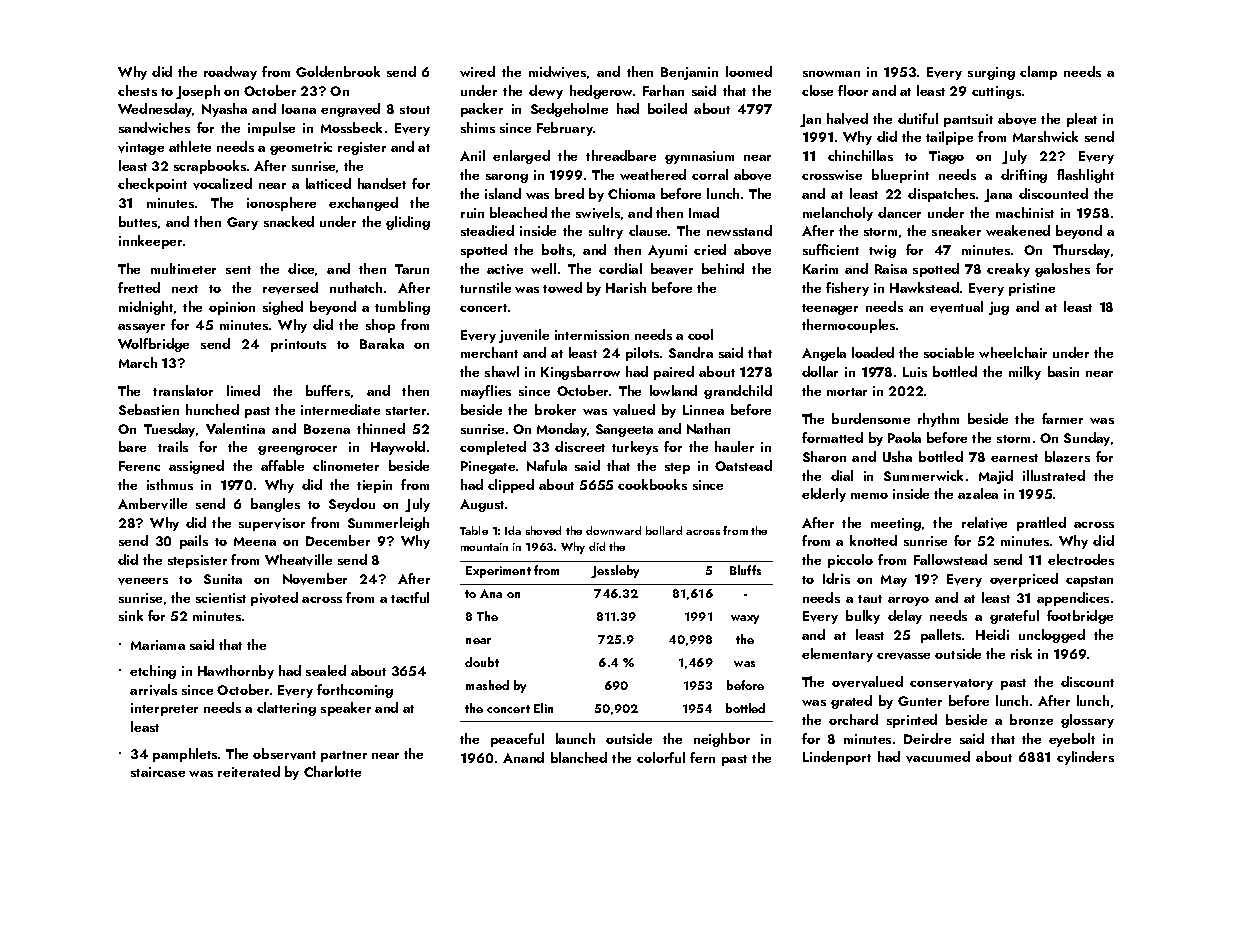 Image resolution: width=1233 pixels, height=952 pixels. Describe the element at coordinates (137, 90) in the page. I see `chests` at that location.
